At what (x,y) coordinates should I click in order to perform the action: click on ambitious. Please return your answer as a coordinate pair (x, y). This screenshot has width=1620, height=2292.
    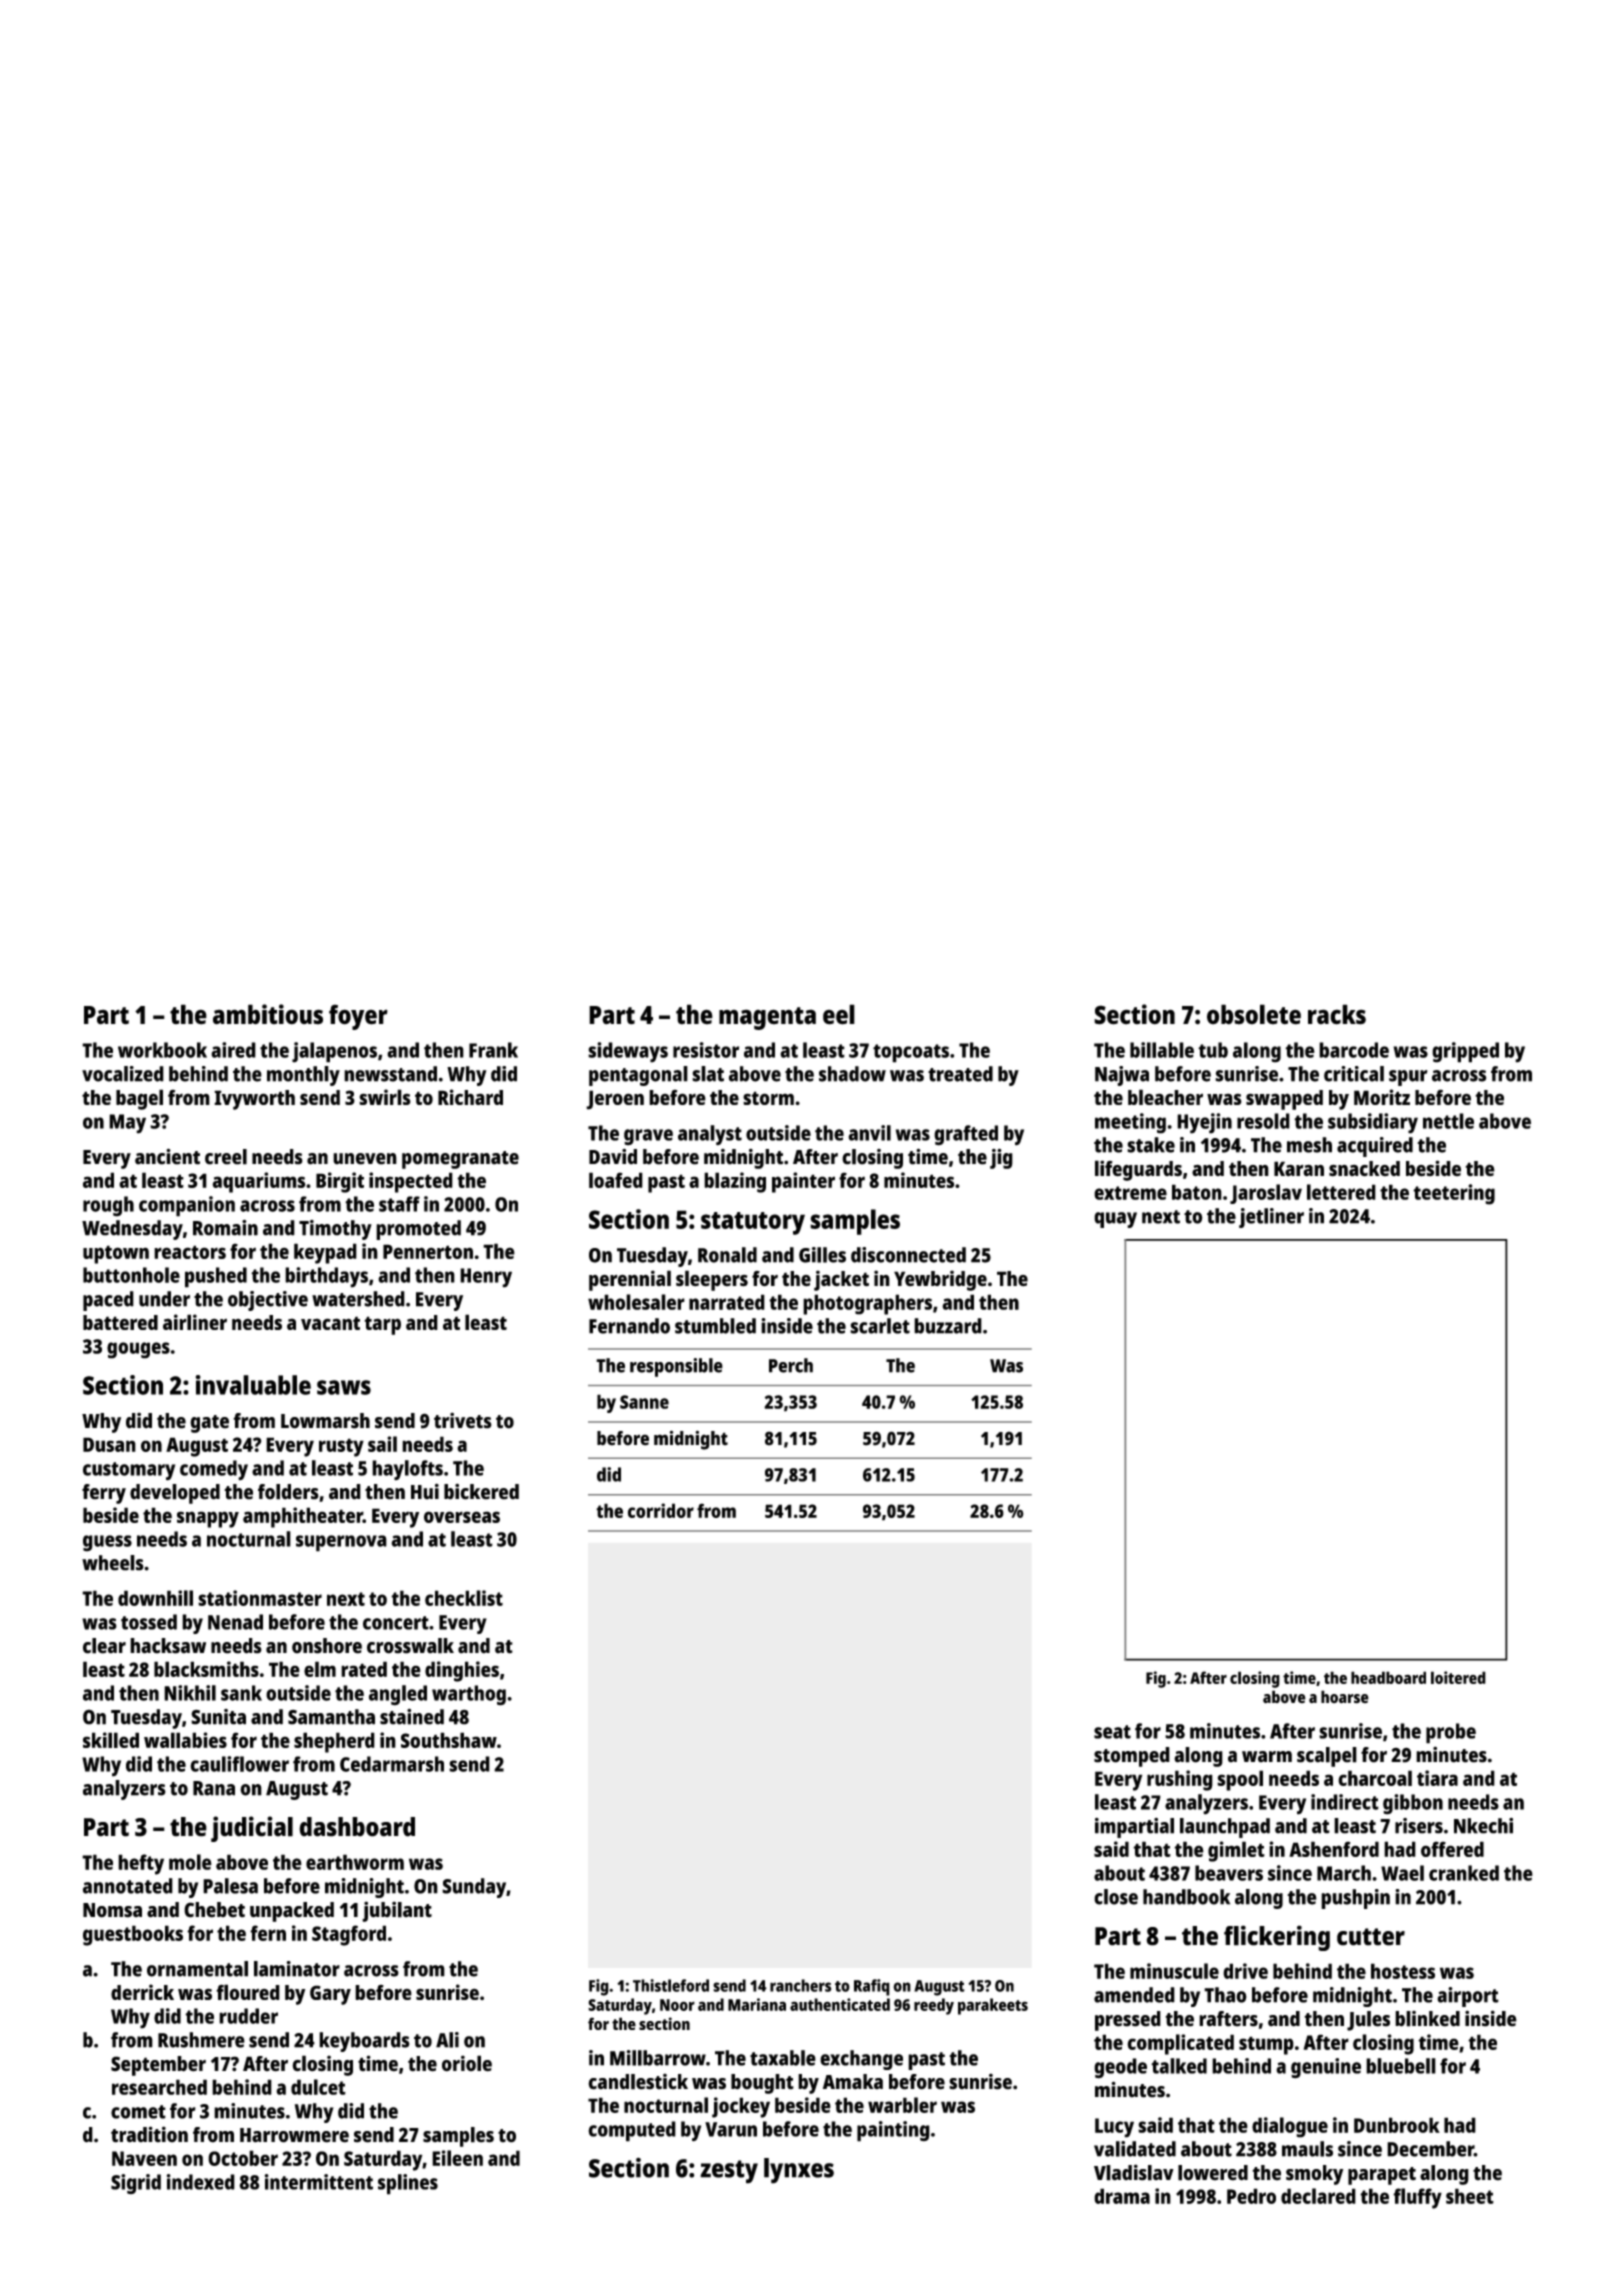
    Looking at the image, I should click on (268, 1014).
